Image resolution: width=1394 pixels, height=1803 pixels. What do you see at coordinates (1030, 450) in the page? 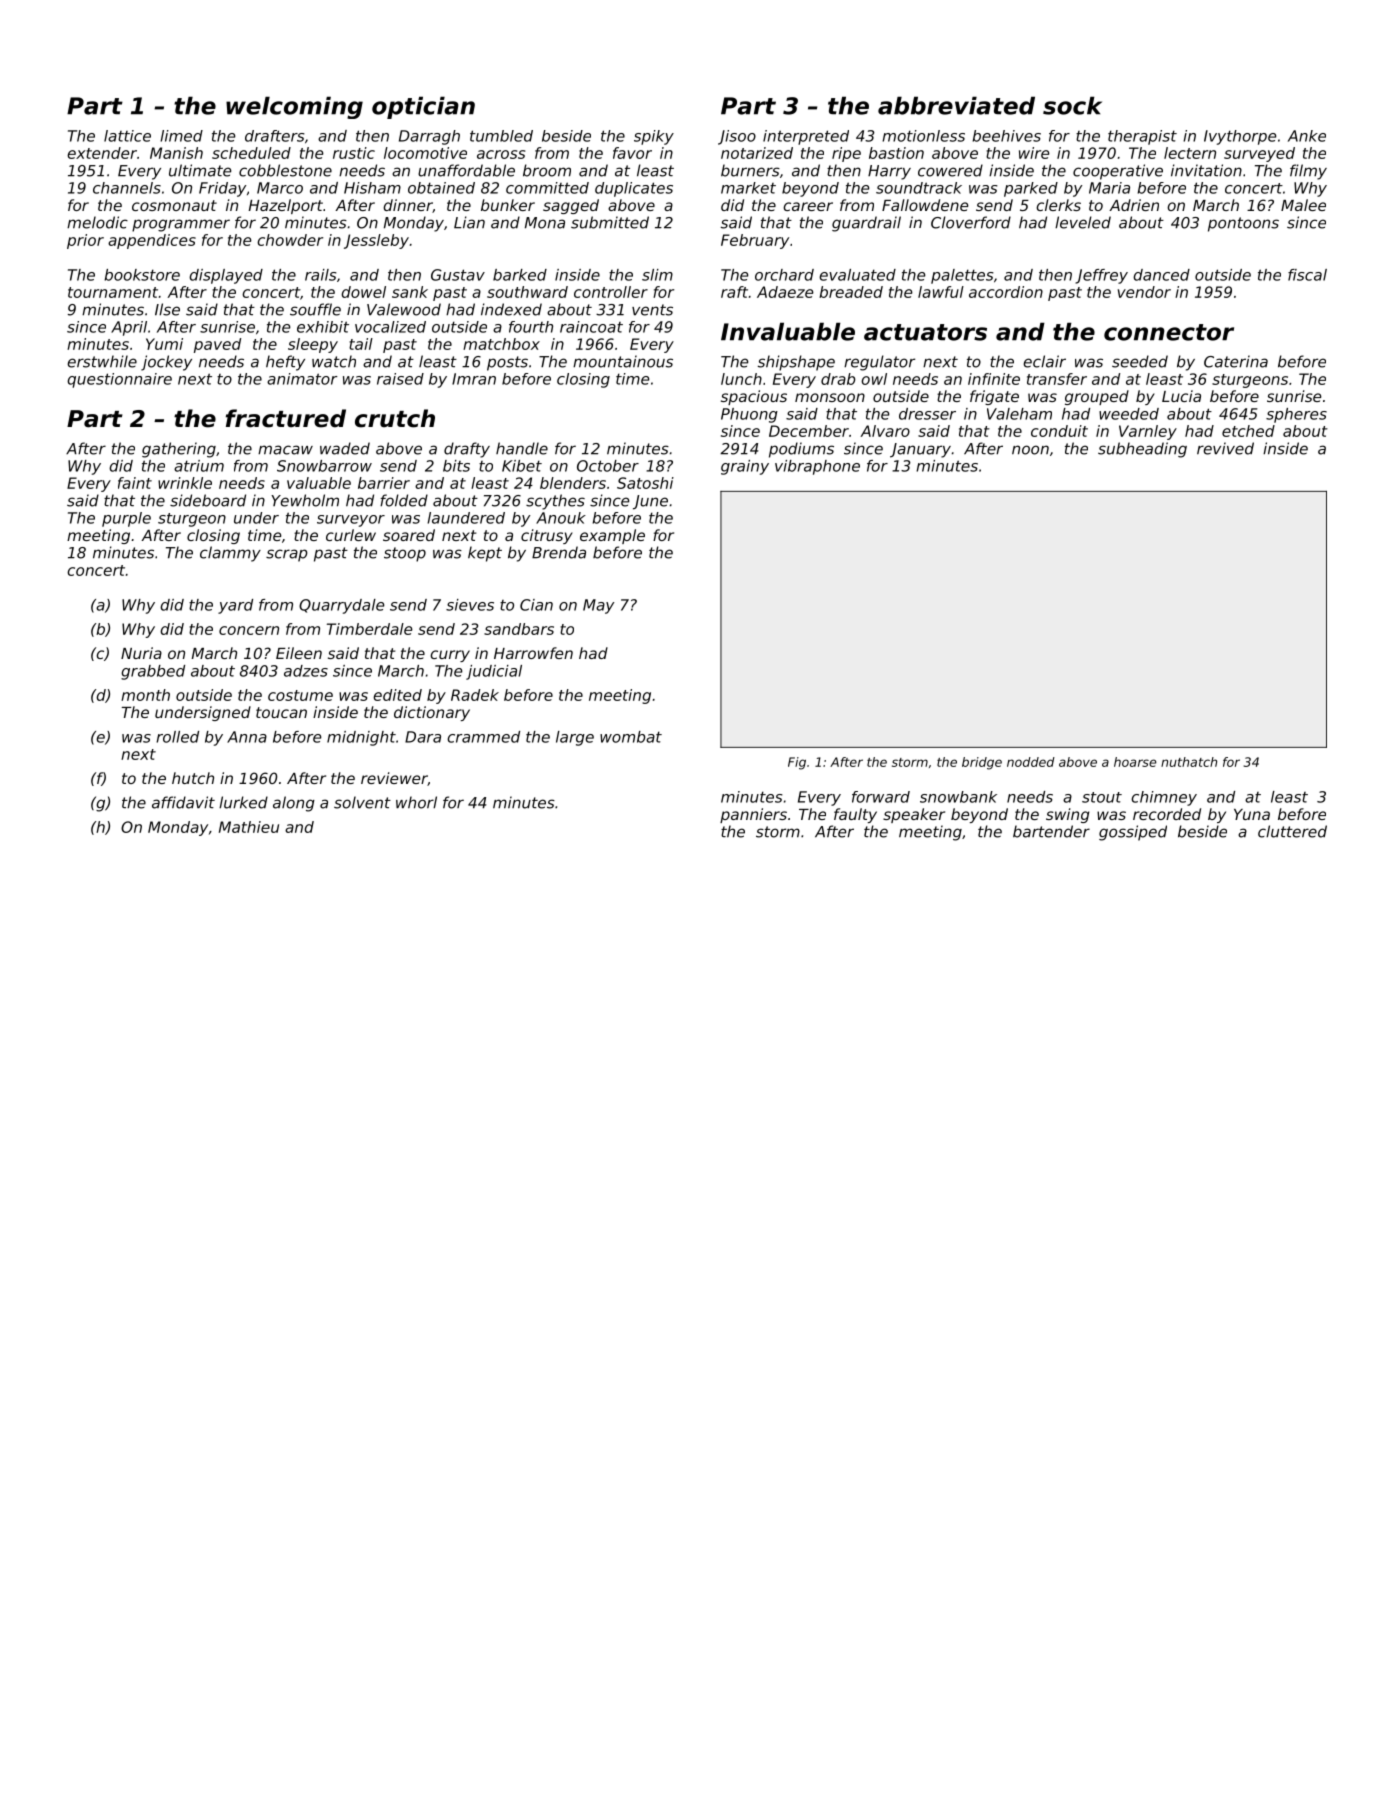
I see `noon` at bounding box center [1030, 450].
